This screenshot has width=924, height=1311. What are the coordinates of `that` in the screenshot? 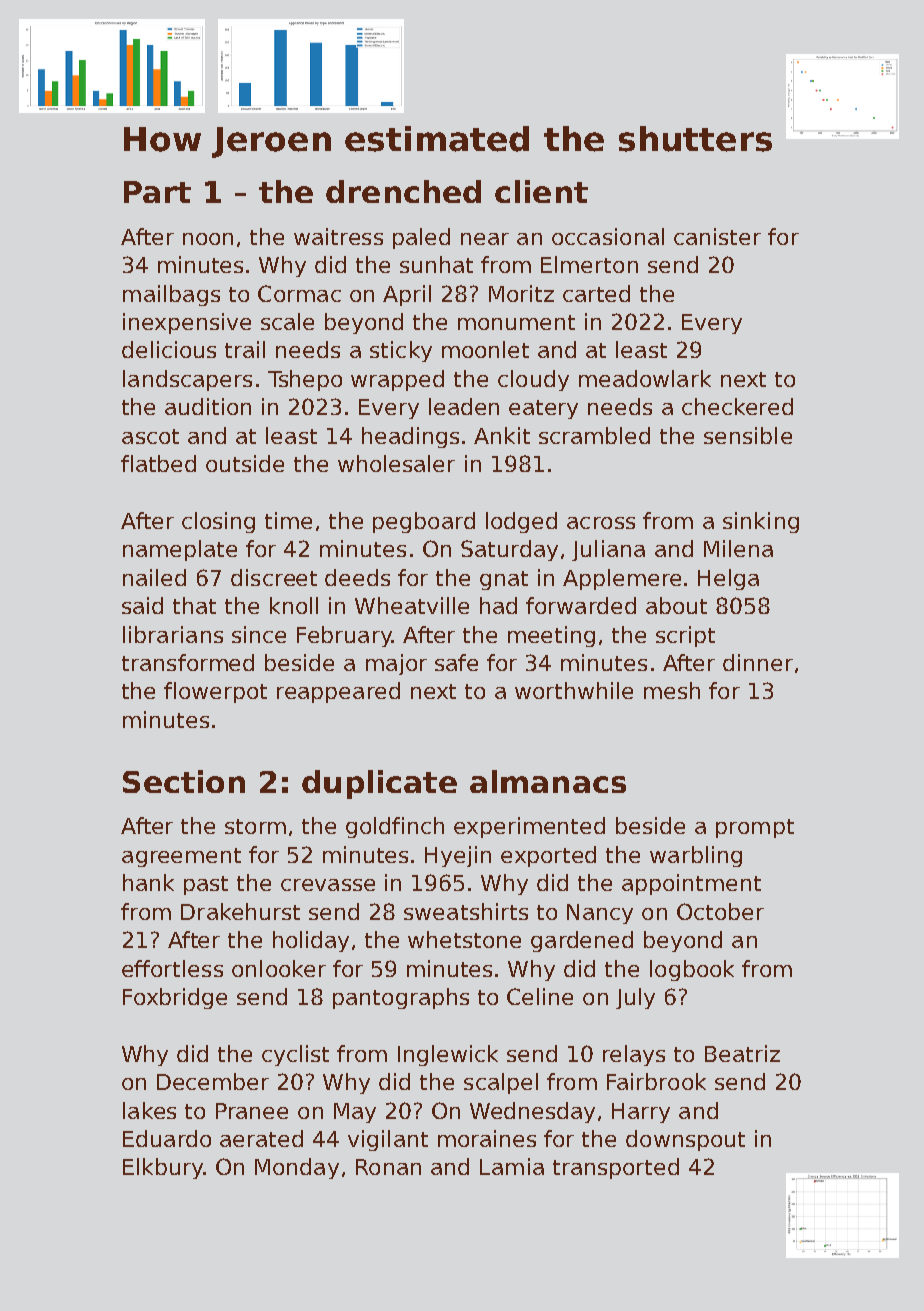 It's located at (194, 605).
